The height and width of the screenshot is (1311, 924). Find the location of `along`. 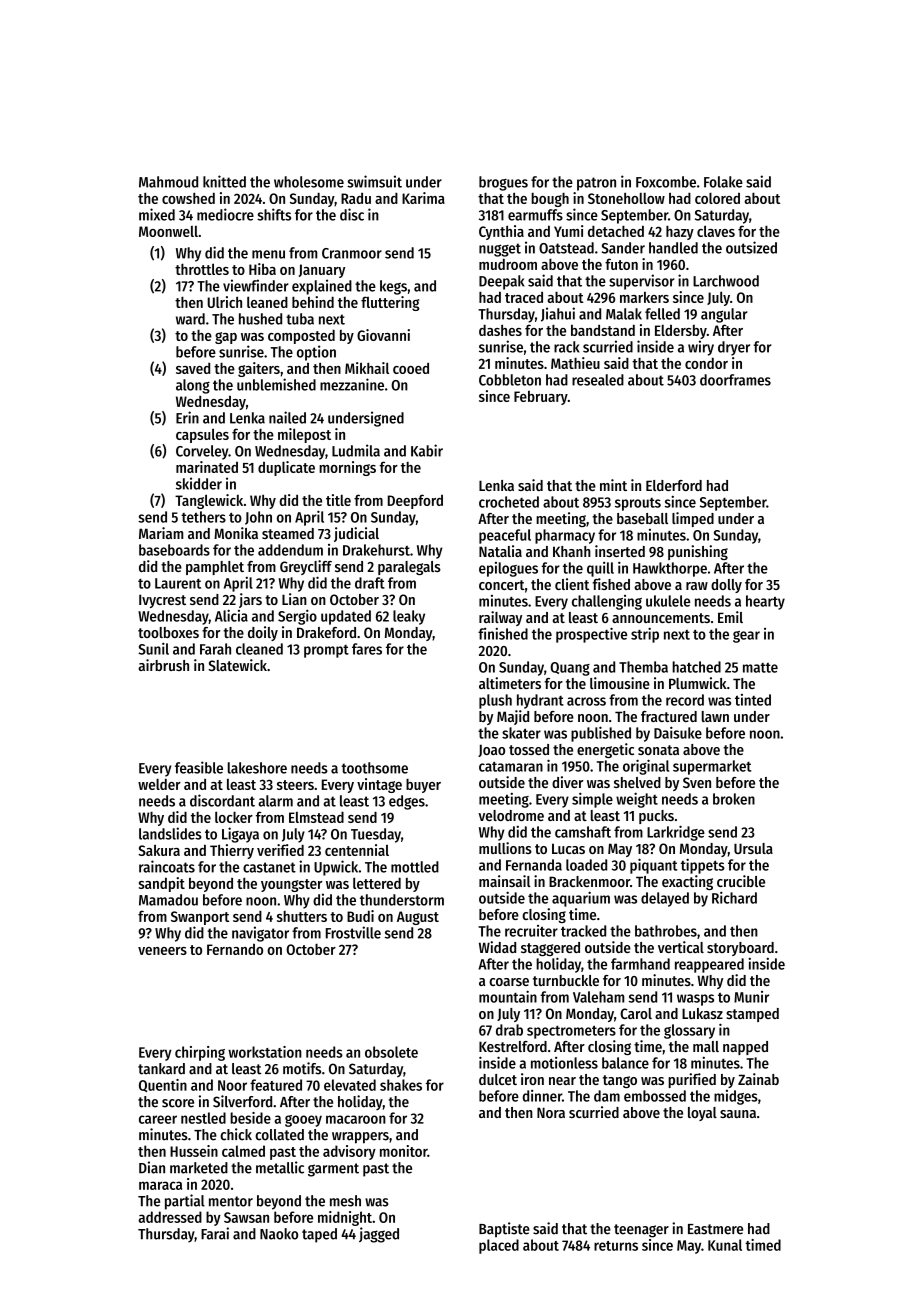

along is located at coordinates (193, 386).
